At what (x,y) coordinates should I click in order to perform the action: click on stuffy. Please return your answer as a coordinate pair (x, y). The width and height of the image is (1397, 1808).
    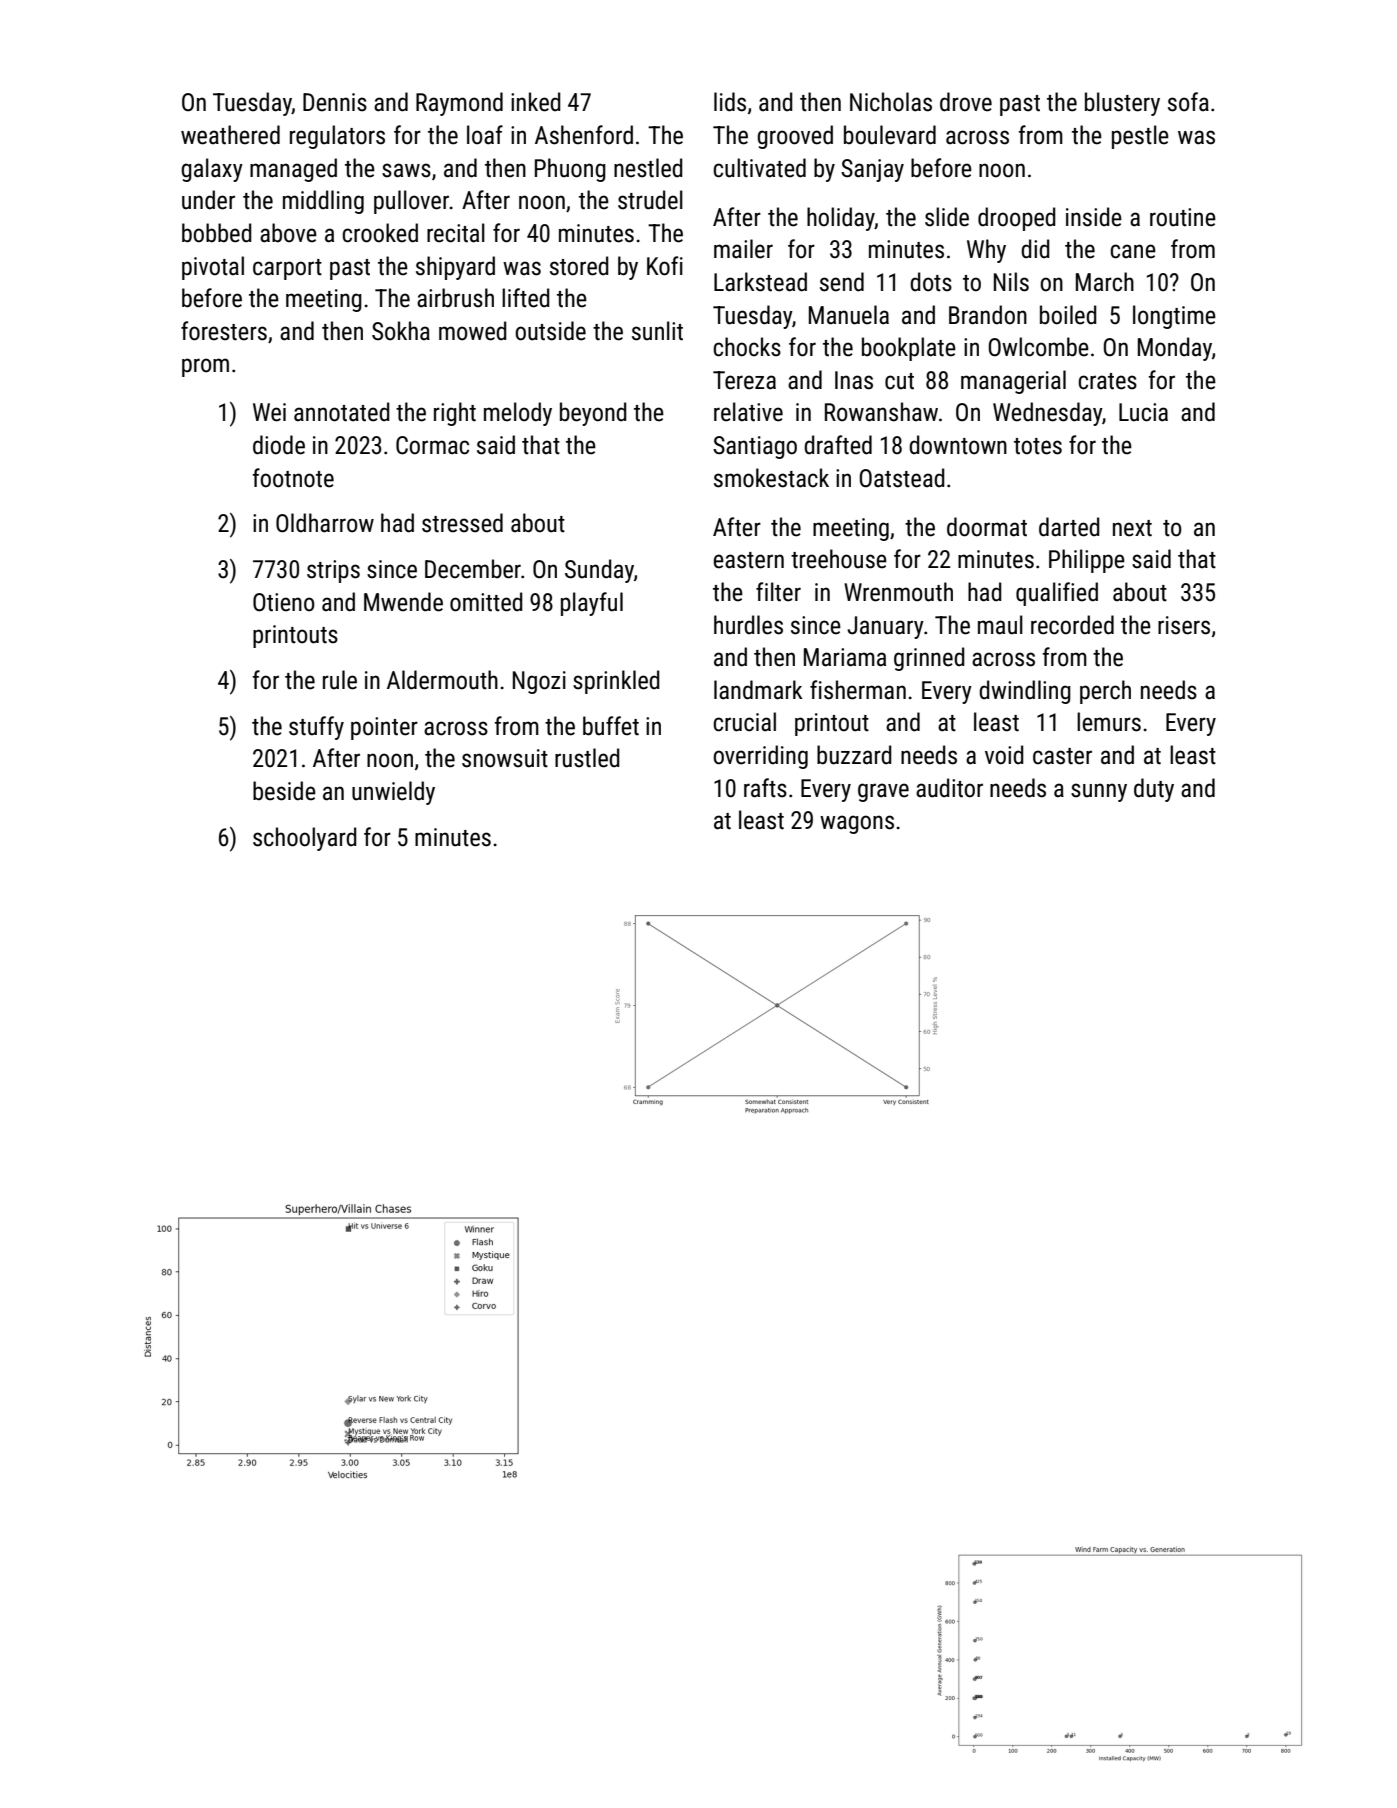
    Looking at the image, I should click on (316, 728).
